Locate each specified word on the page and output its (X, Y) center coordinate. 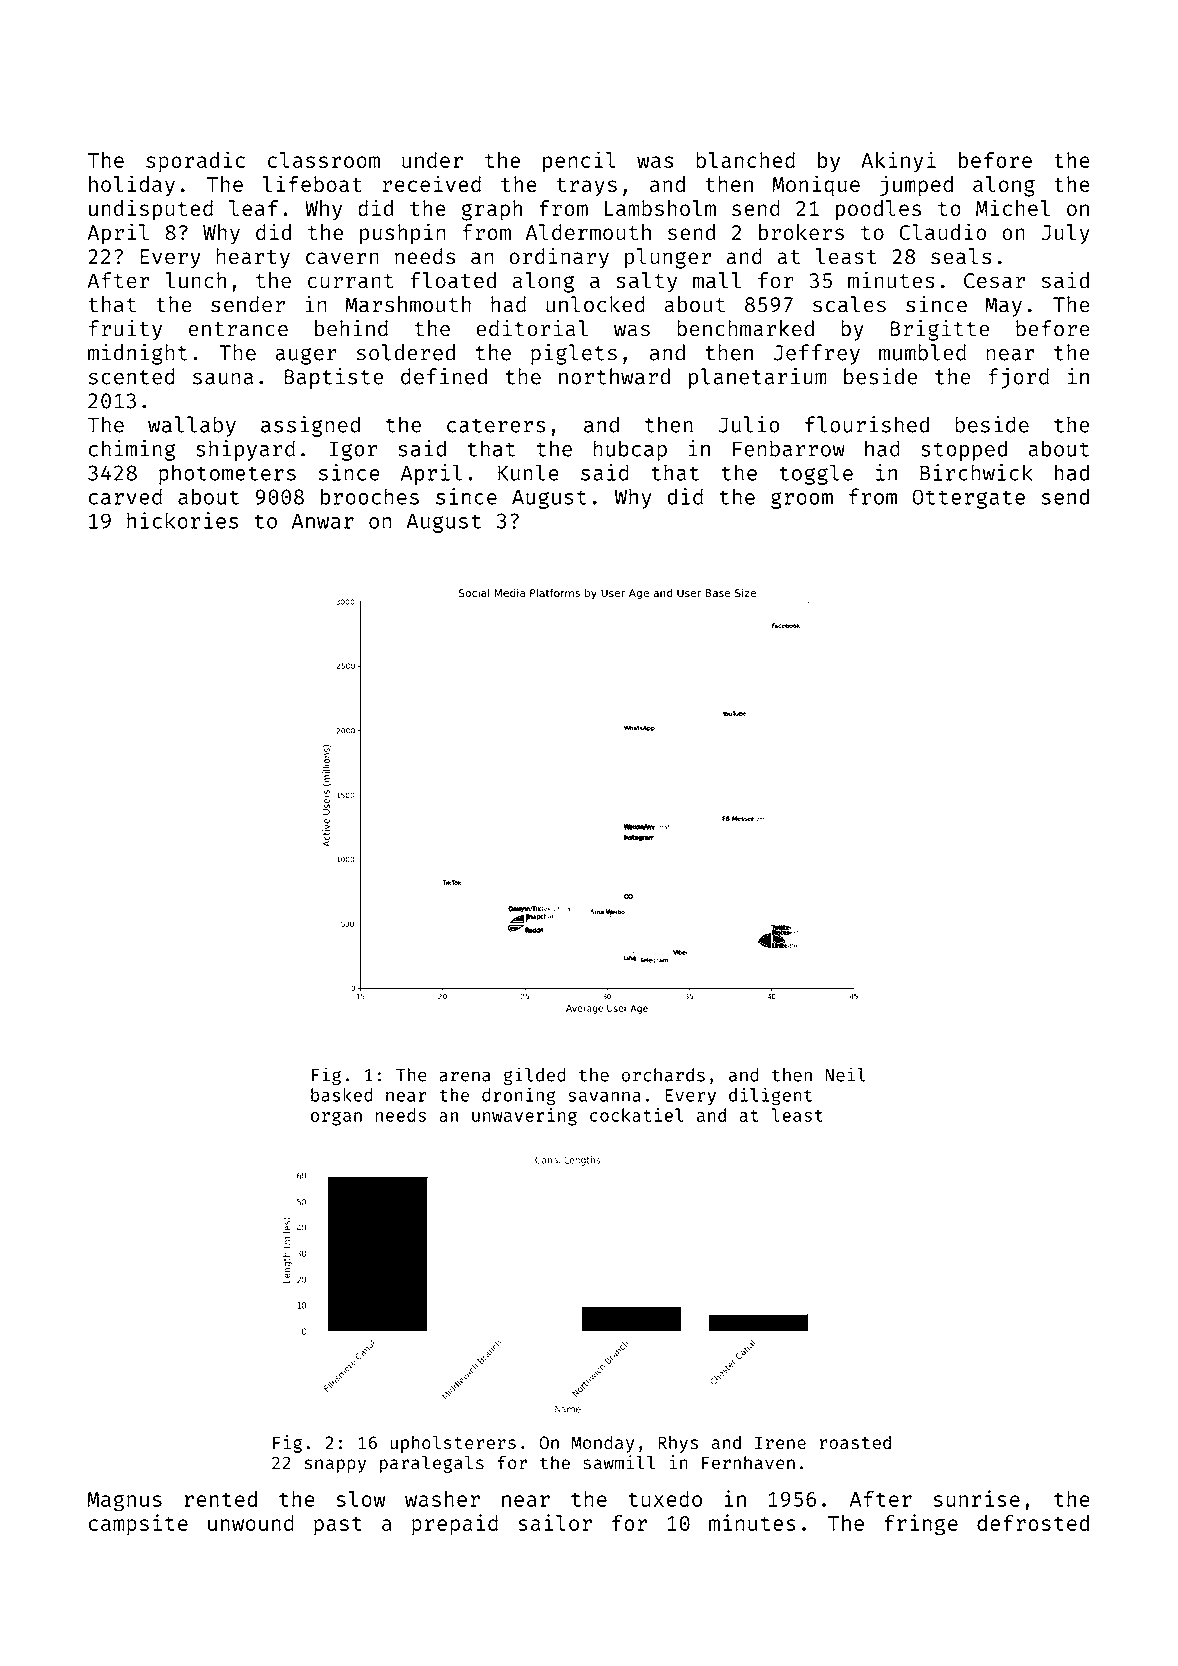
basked (342, 1095)
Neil (845, 1074)
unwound (251, 1523)
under (432, 160)
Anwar (323, 521)
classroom (324, 160)
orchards (663, 1075)
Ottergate (968, 499)
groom (802, 500)
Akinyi (898, 161)
